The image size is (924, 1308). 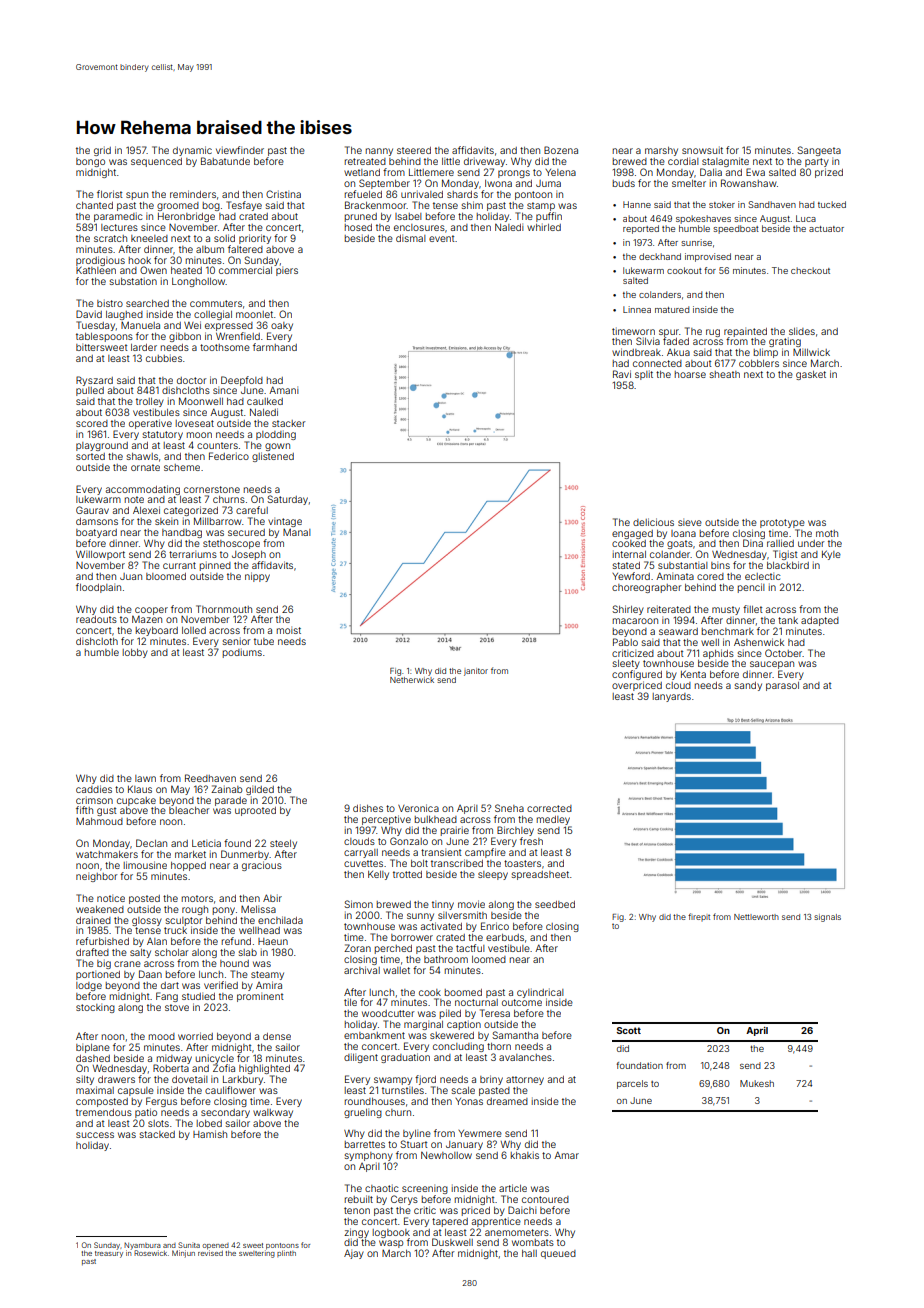 What do you see at coordinates (757, 1083) in the screenshot?
I see `Mukesh` at bounding box center [757, 1083].
